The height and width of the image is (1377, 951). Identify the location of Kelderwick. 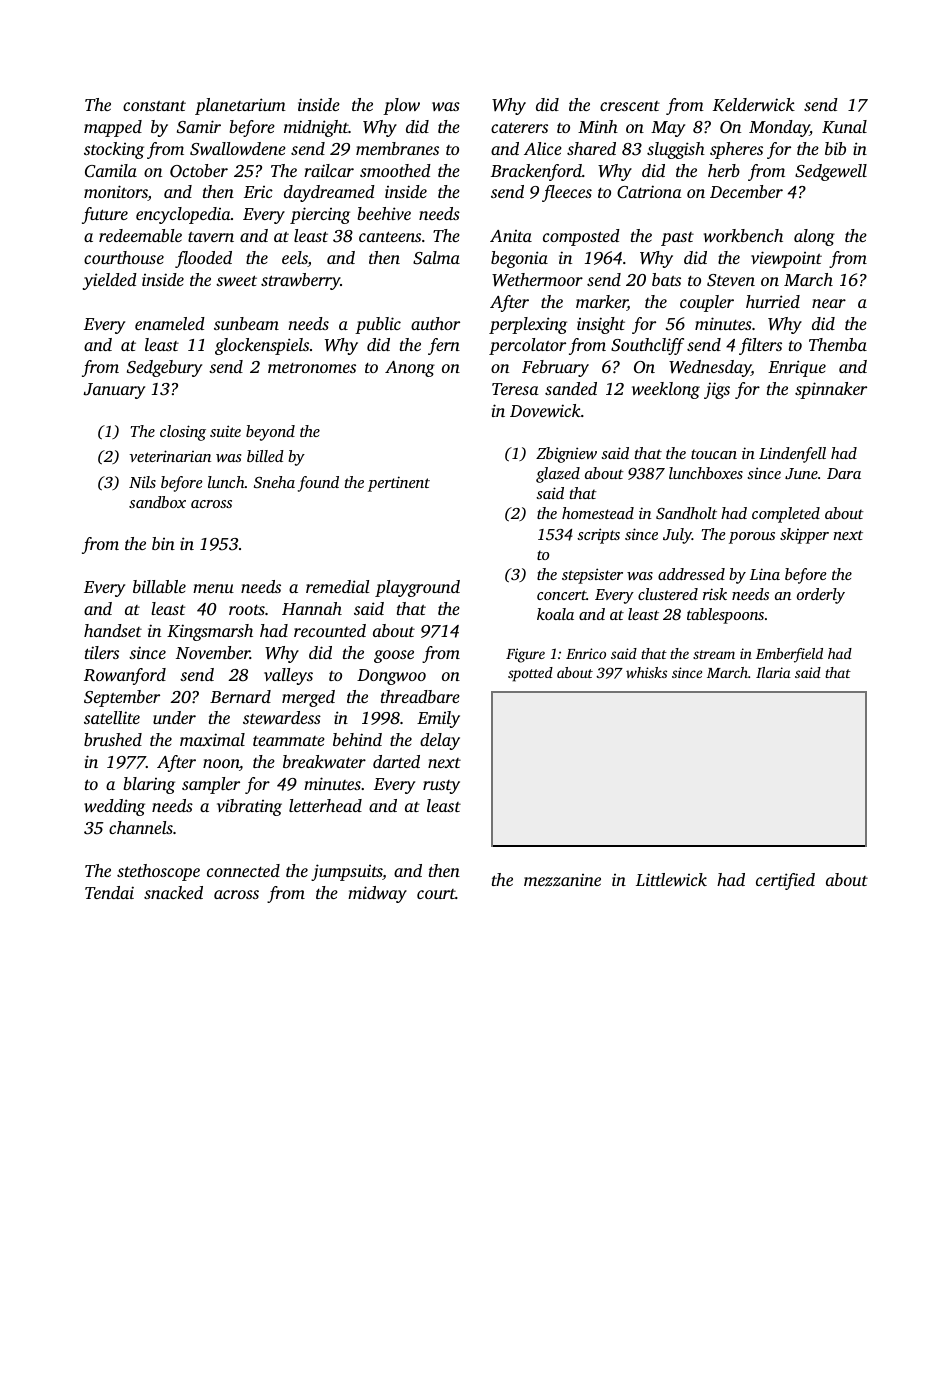
(754, 104).
